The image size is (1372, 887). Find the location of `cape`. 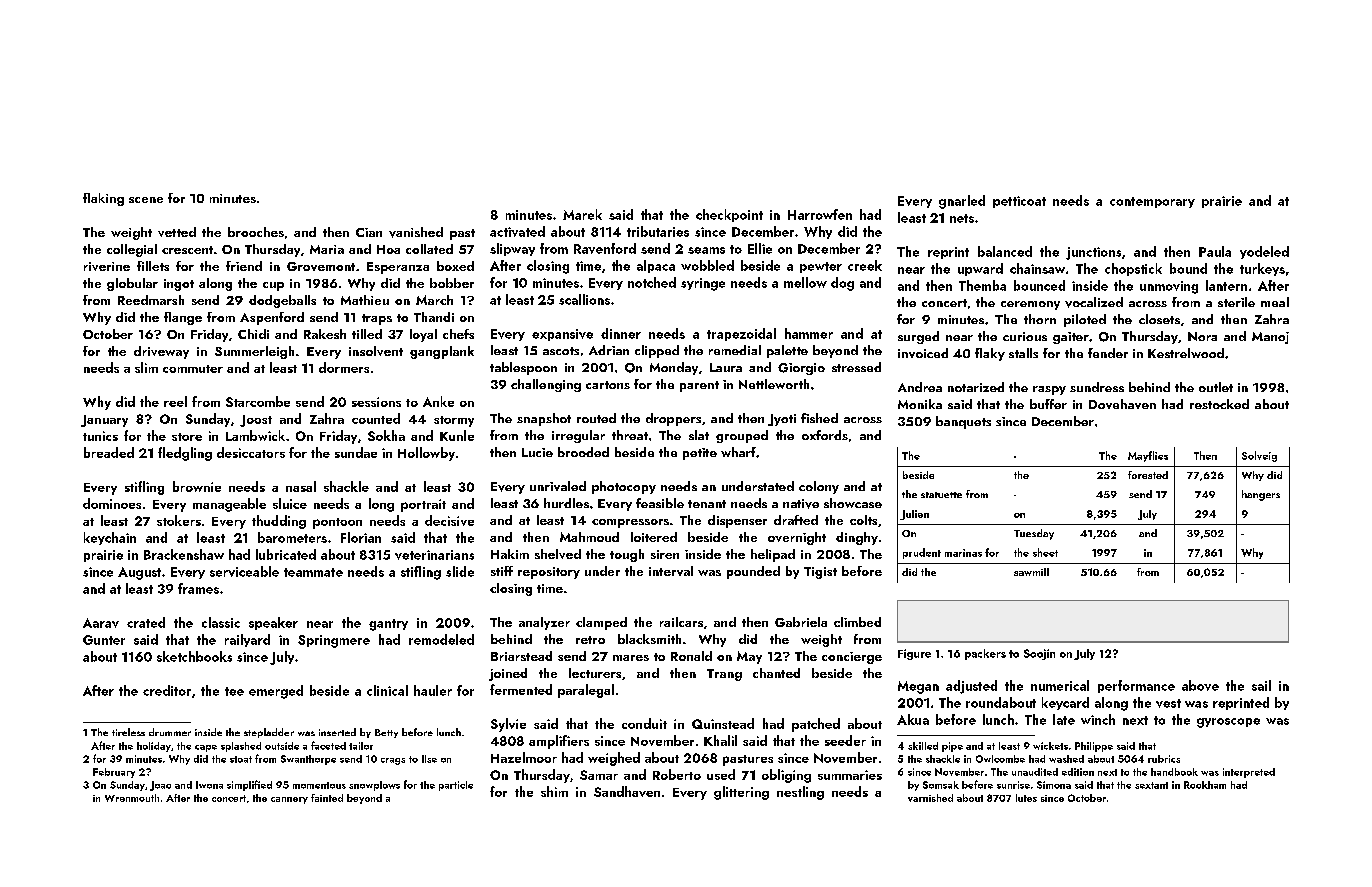

cape is located at coordinates (206, 748).
